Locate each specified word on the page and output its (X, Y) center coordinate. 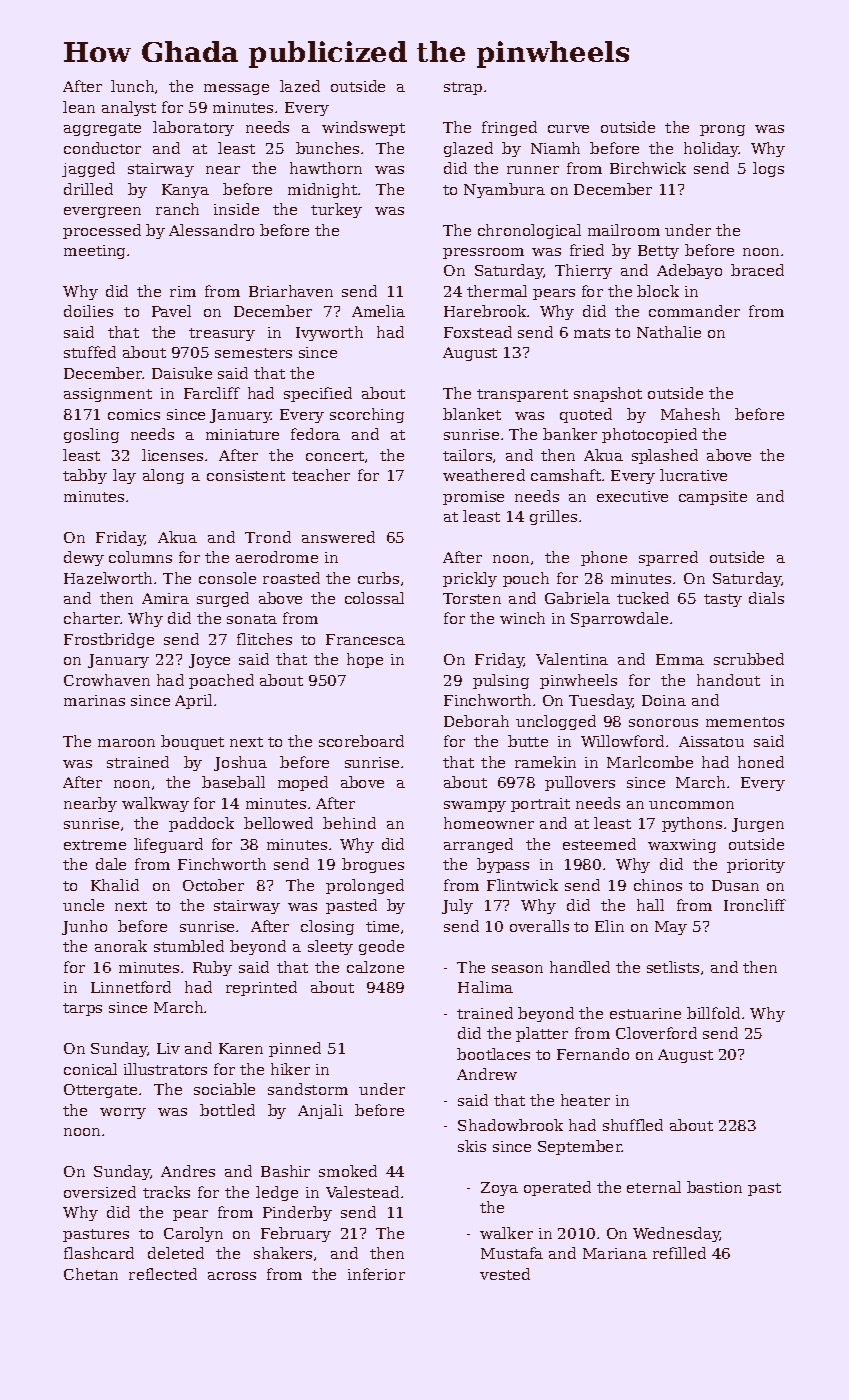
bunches (327, 148)
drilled (88, 189)
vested (505, 1274)
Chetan (91, 1274)
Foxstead (478, 332)
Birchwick (648, 168)
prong (722, 130)
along (163, 476)
